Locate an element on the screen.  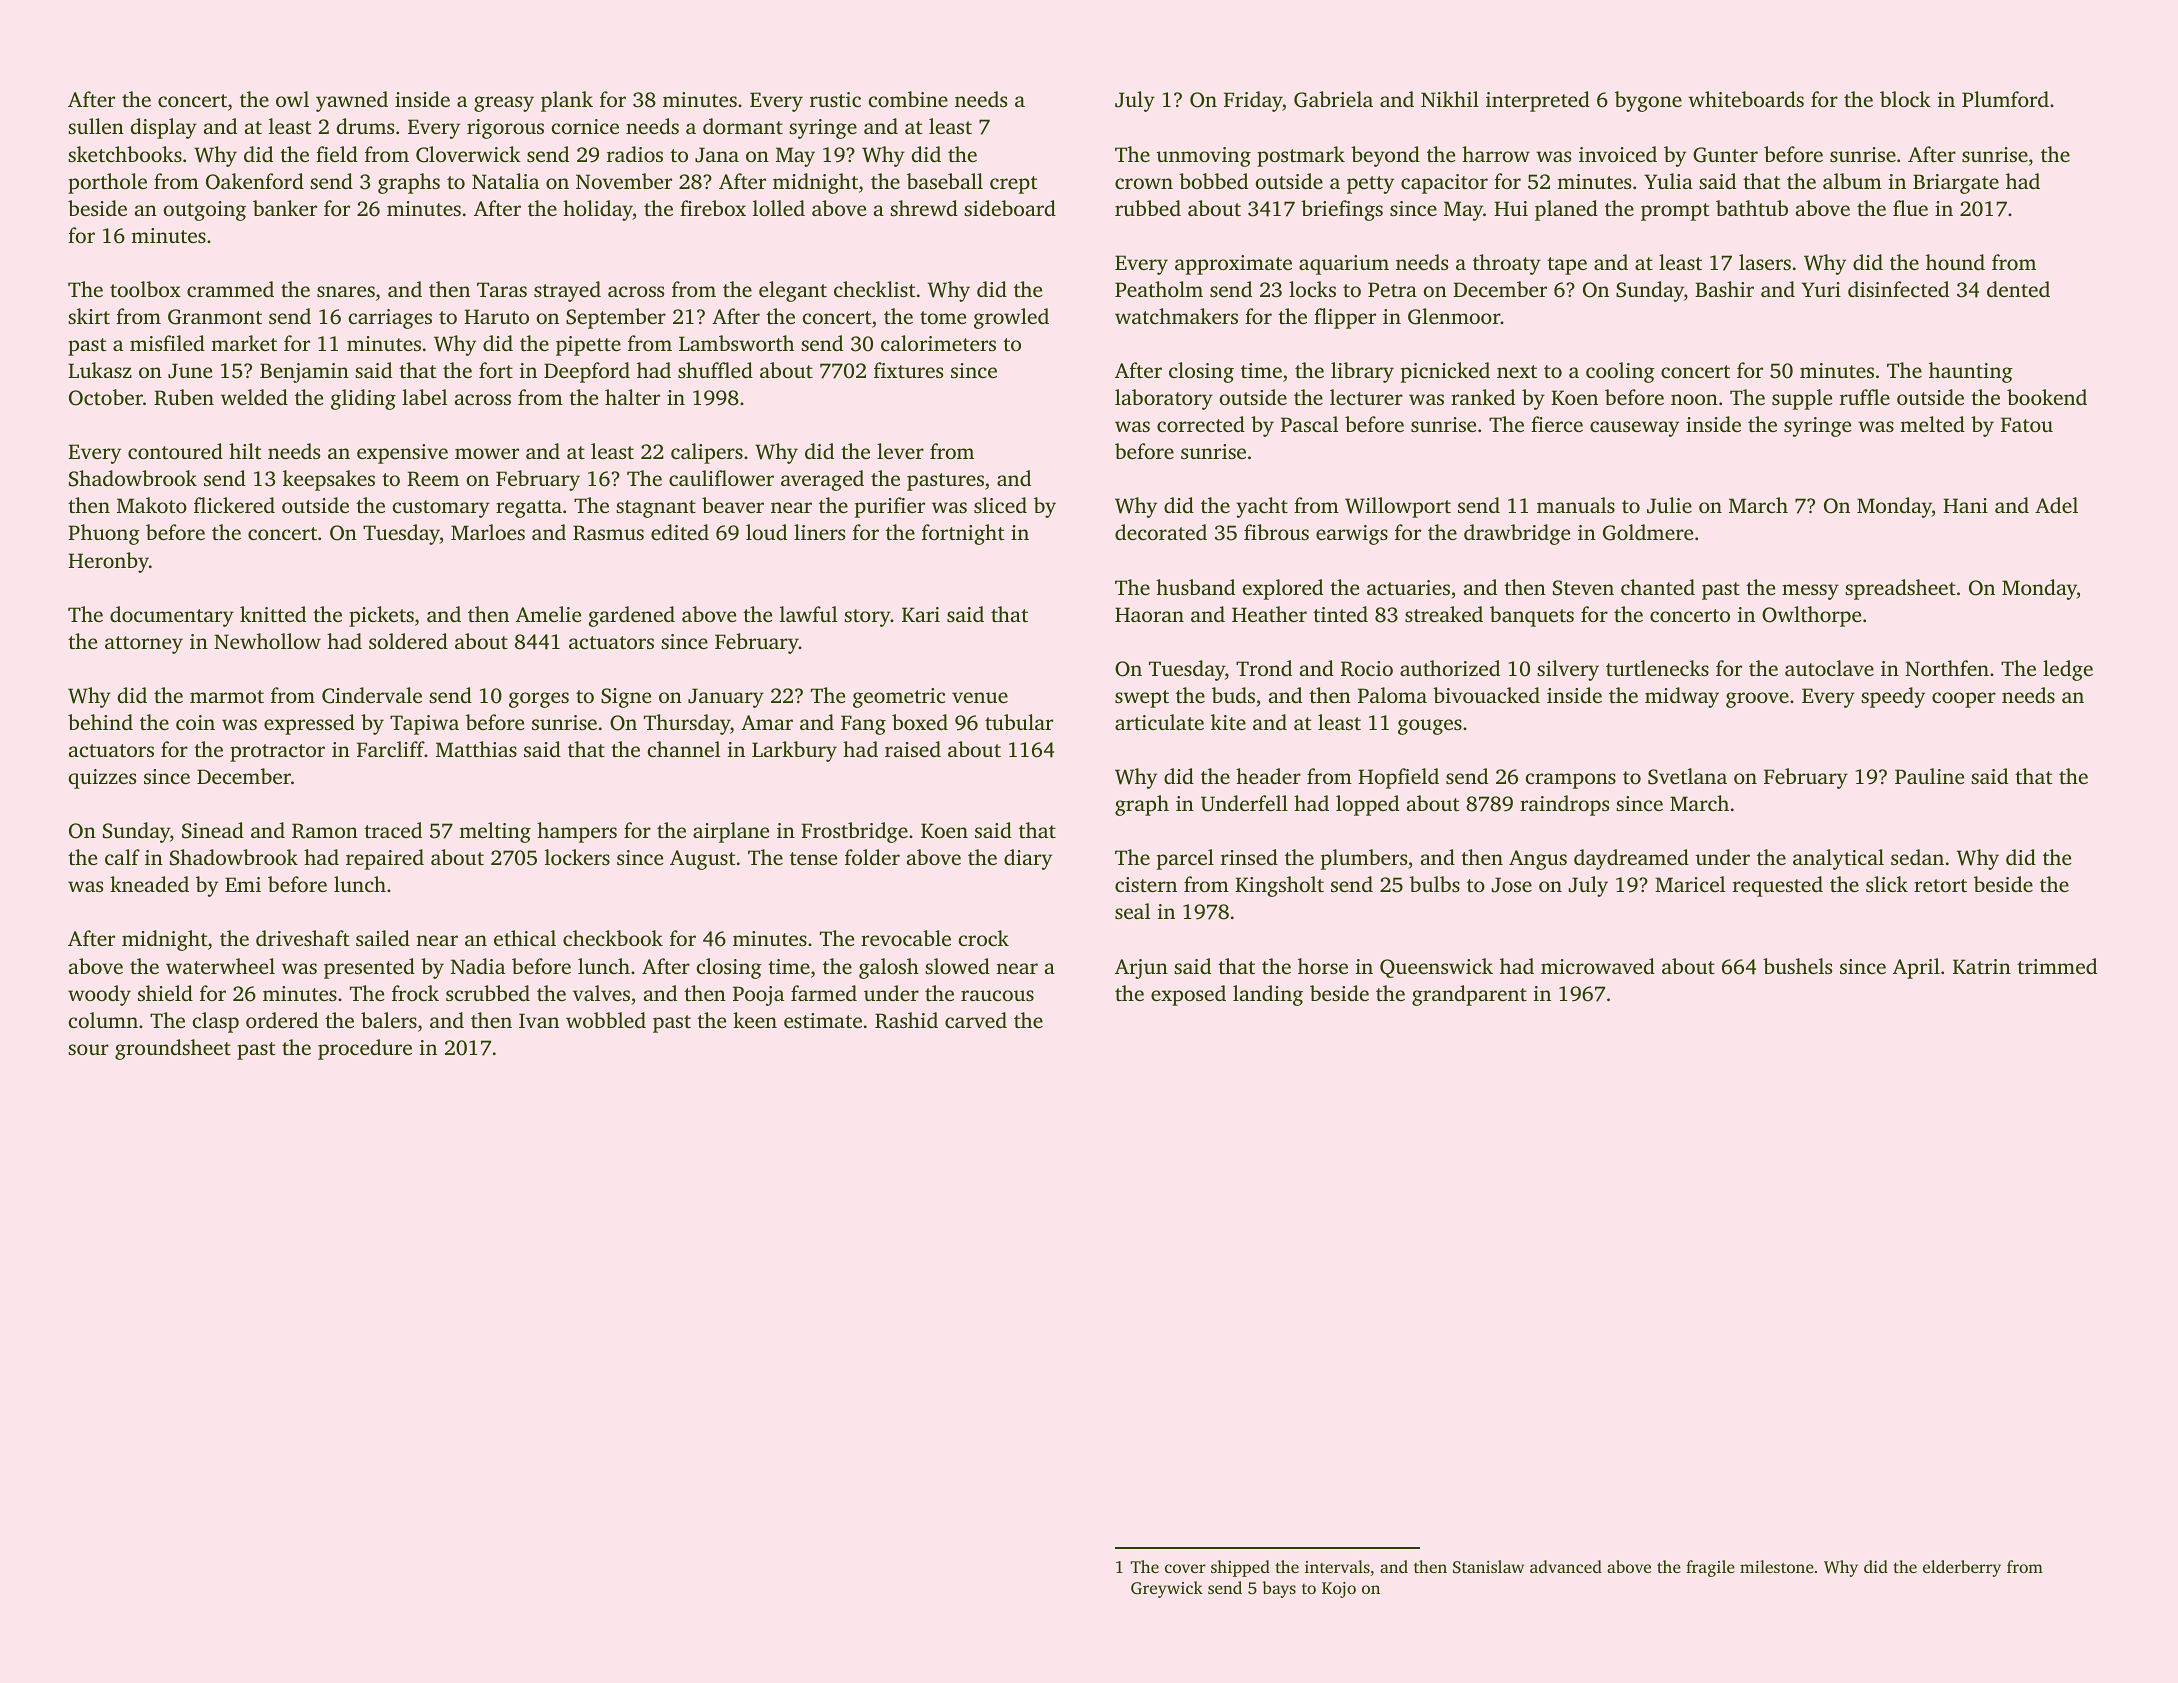
yacht is located at coordinates (1262, 507).
